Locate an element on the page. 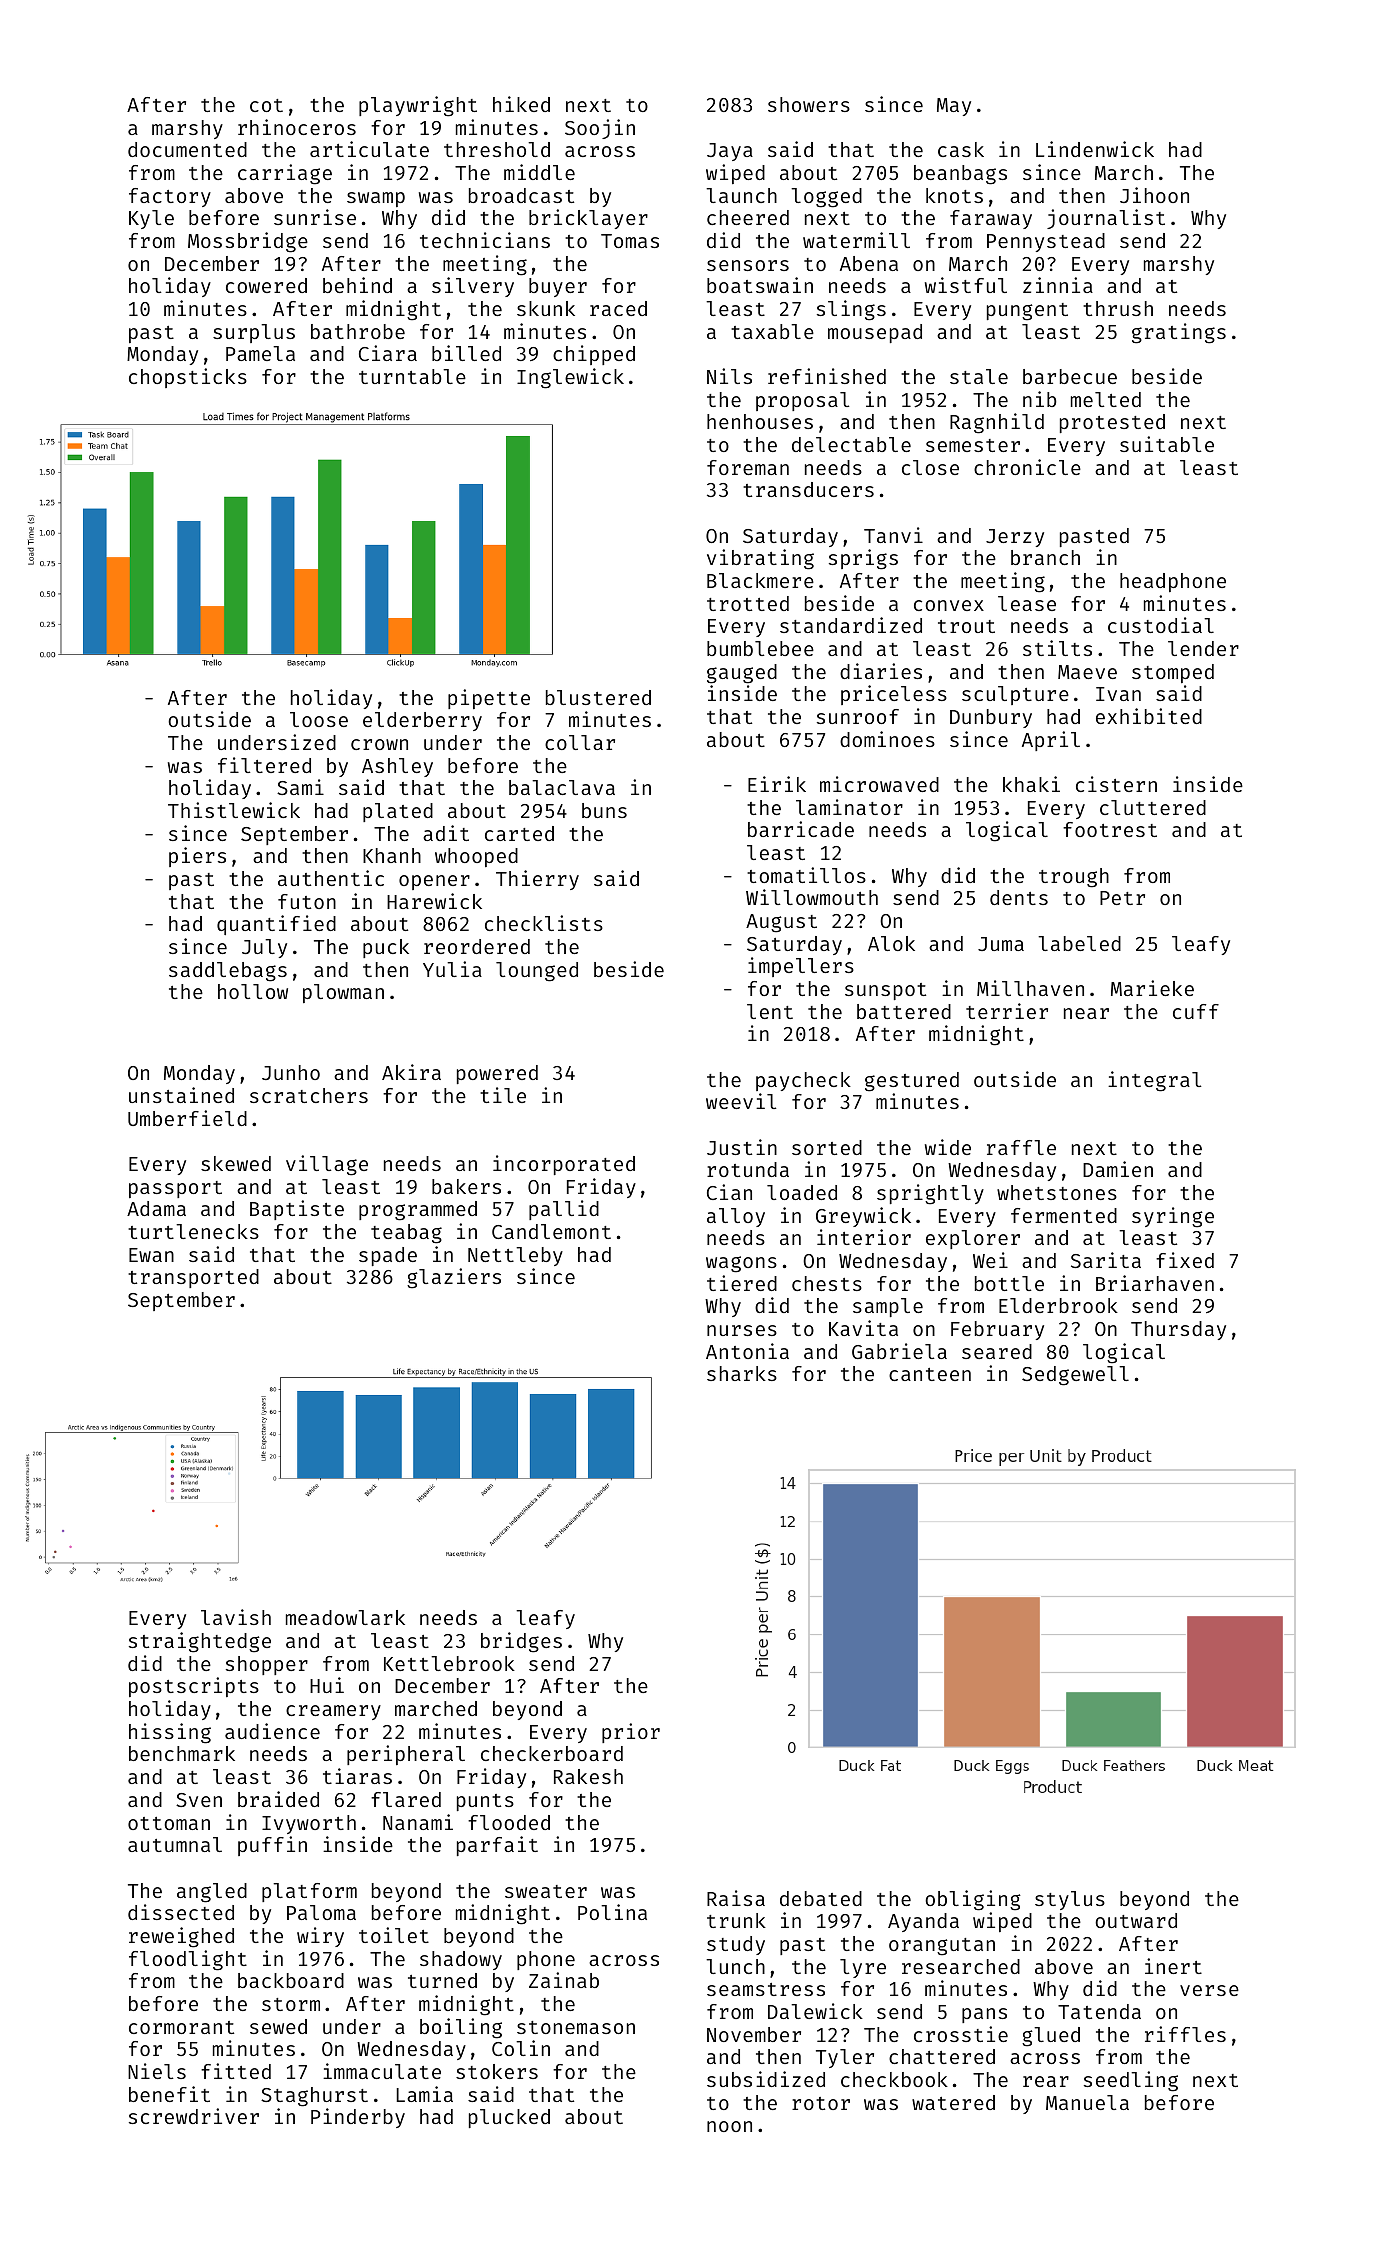 The width and height of the page is (1376, 2267). cuff is located at coordinates (1196, 1011).
